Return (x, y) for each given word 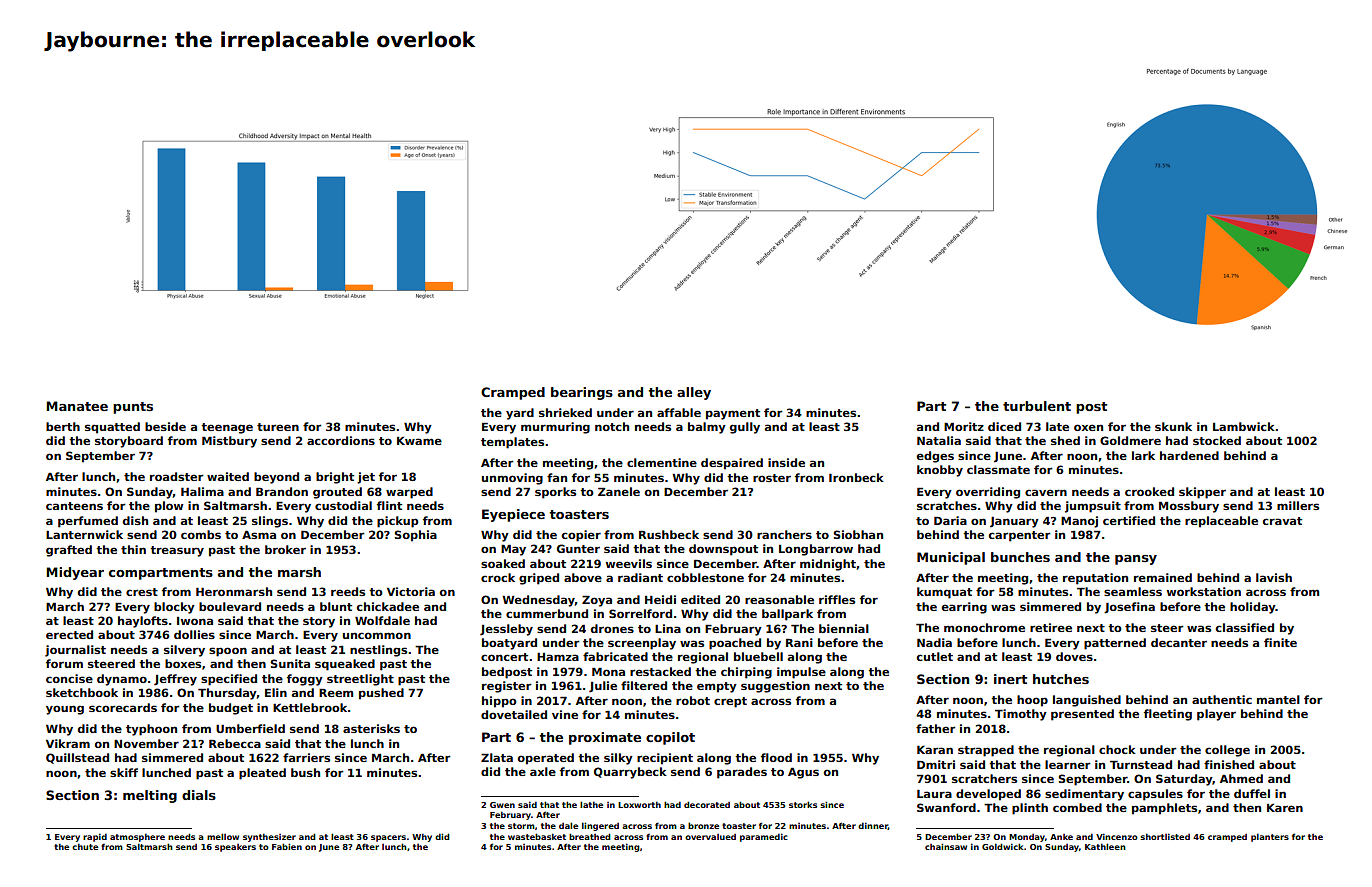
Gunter (578, 548)
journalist (75, 651)
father (935, 728)
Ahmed (1241, 778)
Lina (668, 628)
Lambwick (1244, 426)
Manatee (77, 406)
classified (1245, 627)
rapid (95, 837)
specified (229, 680)
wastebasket (537, 836)
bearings (582, 393)
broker (285, 549)
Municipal (951, 558)
